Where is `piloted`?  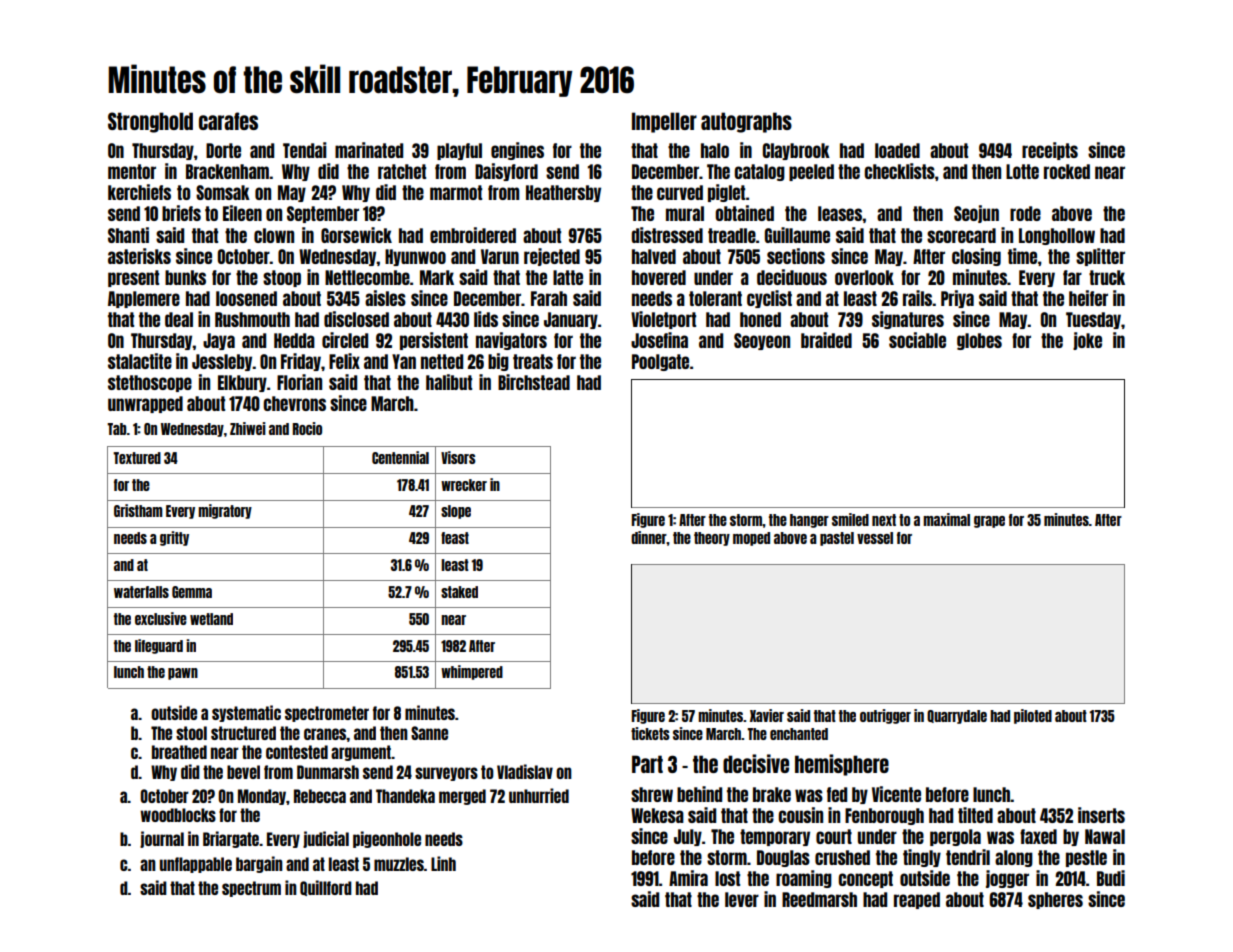
piloted is located at coordinates (1033, 716).
